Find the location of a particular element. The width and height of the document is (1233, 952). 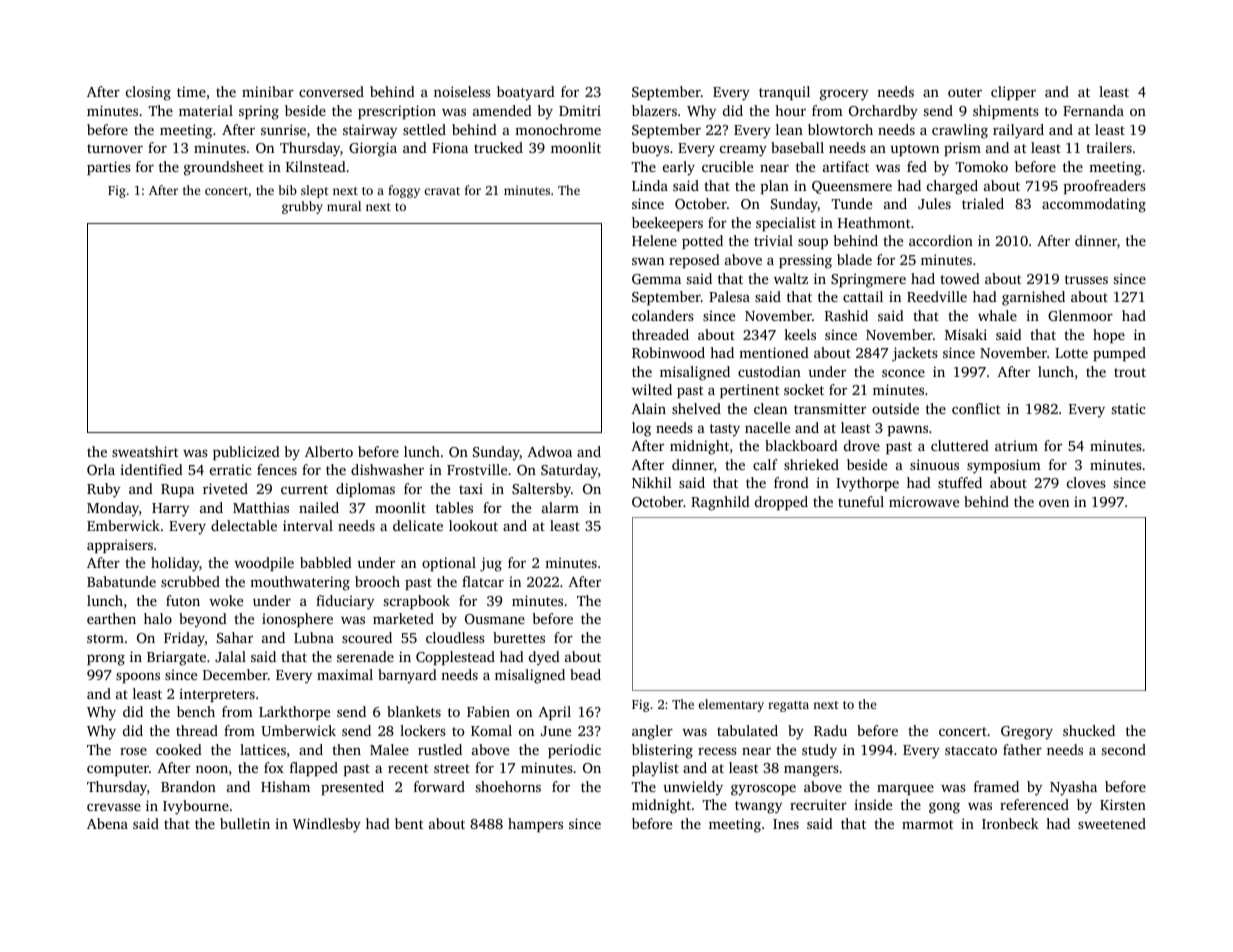

conflict is located at coordinates (976, 408).
